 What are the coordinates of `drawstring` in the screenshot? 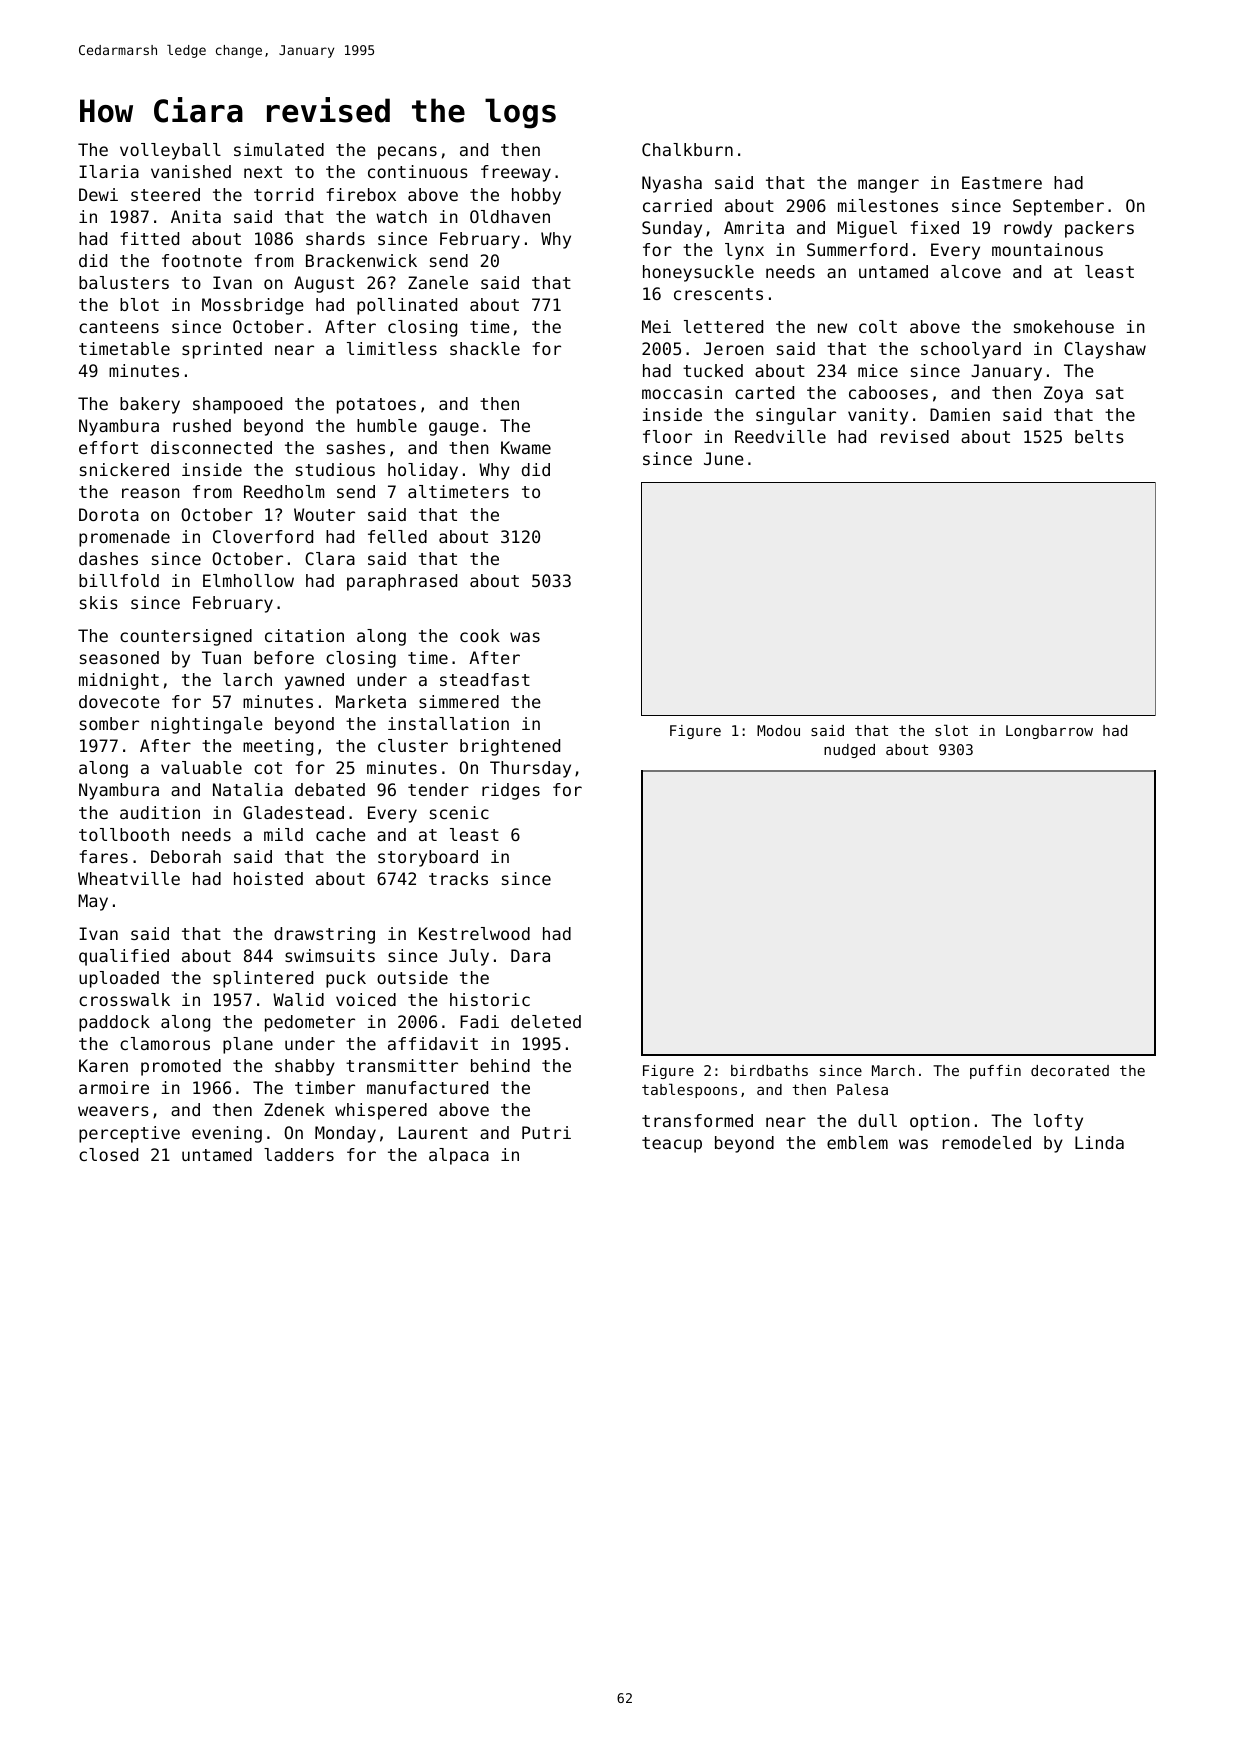 It's located at (324, 935).
